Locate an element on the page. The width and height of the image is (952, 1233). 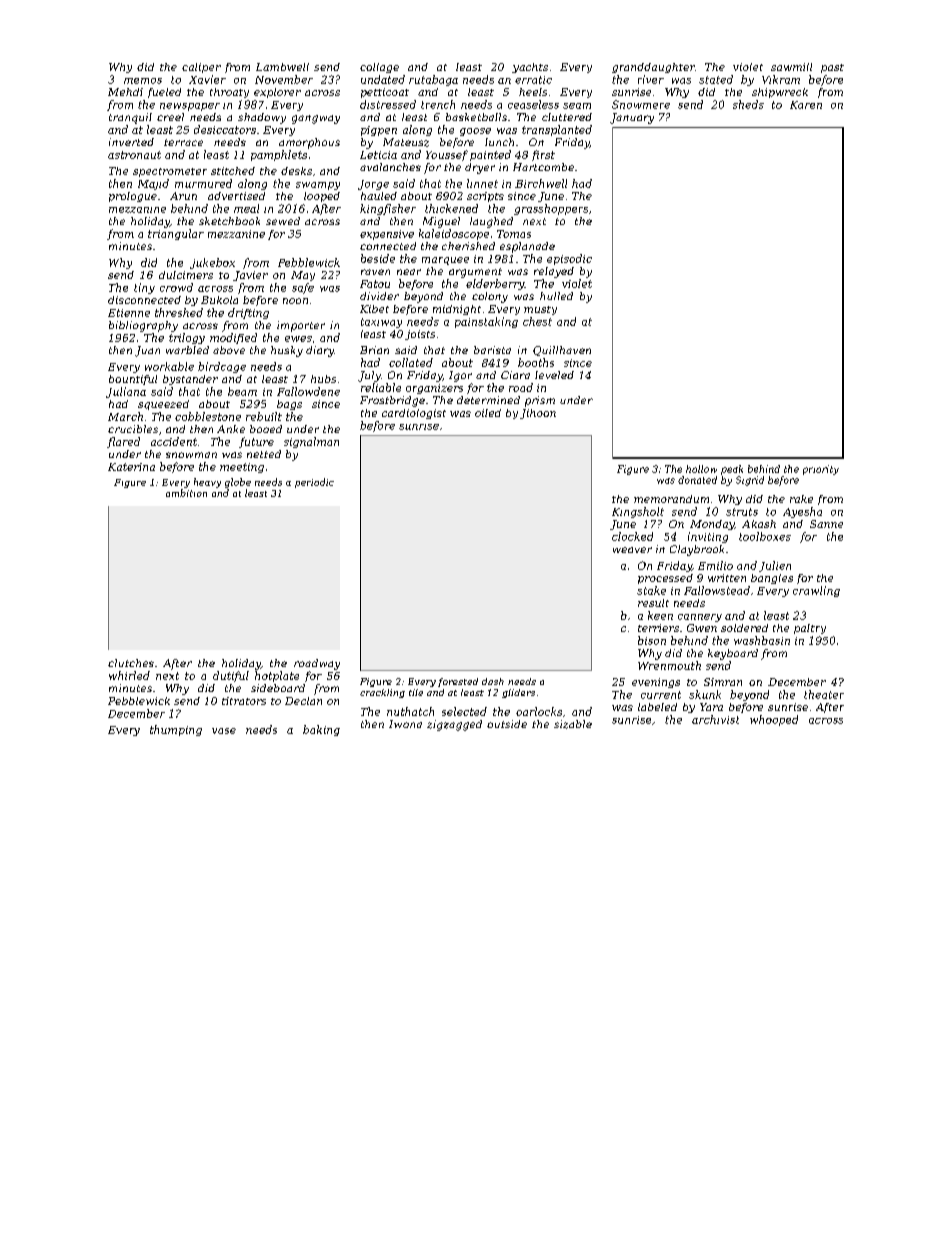
Simran is located at coordinates (723, 682).
